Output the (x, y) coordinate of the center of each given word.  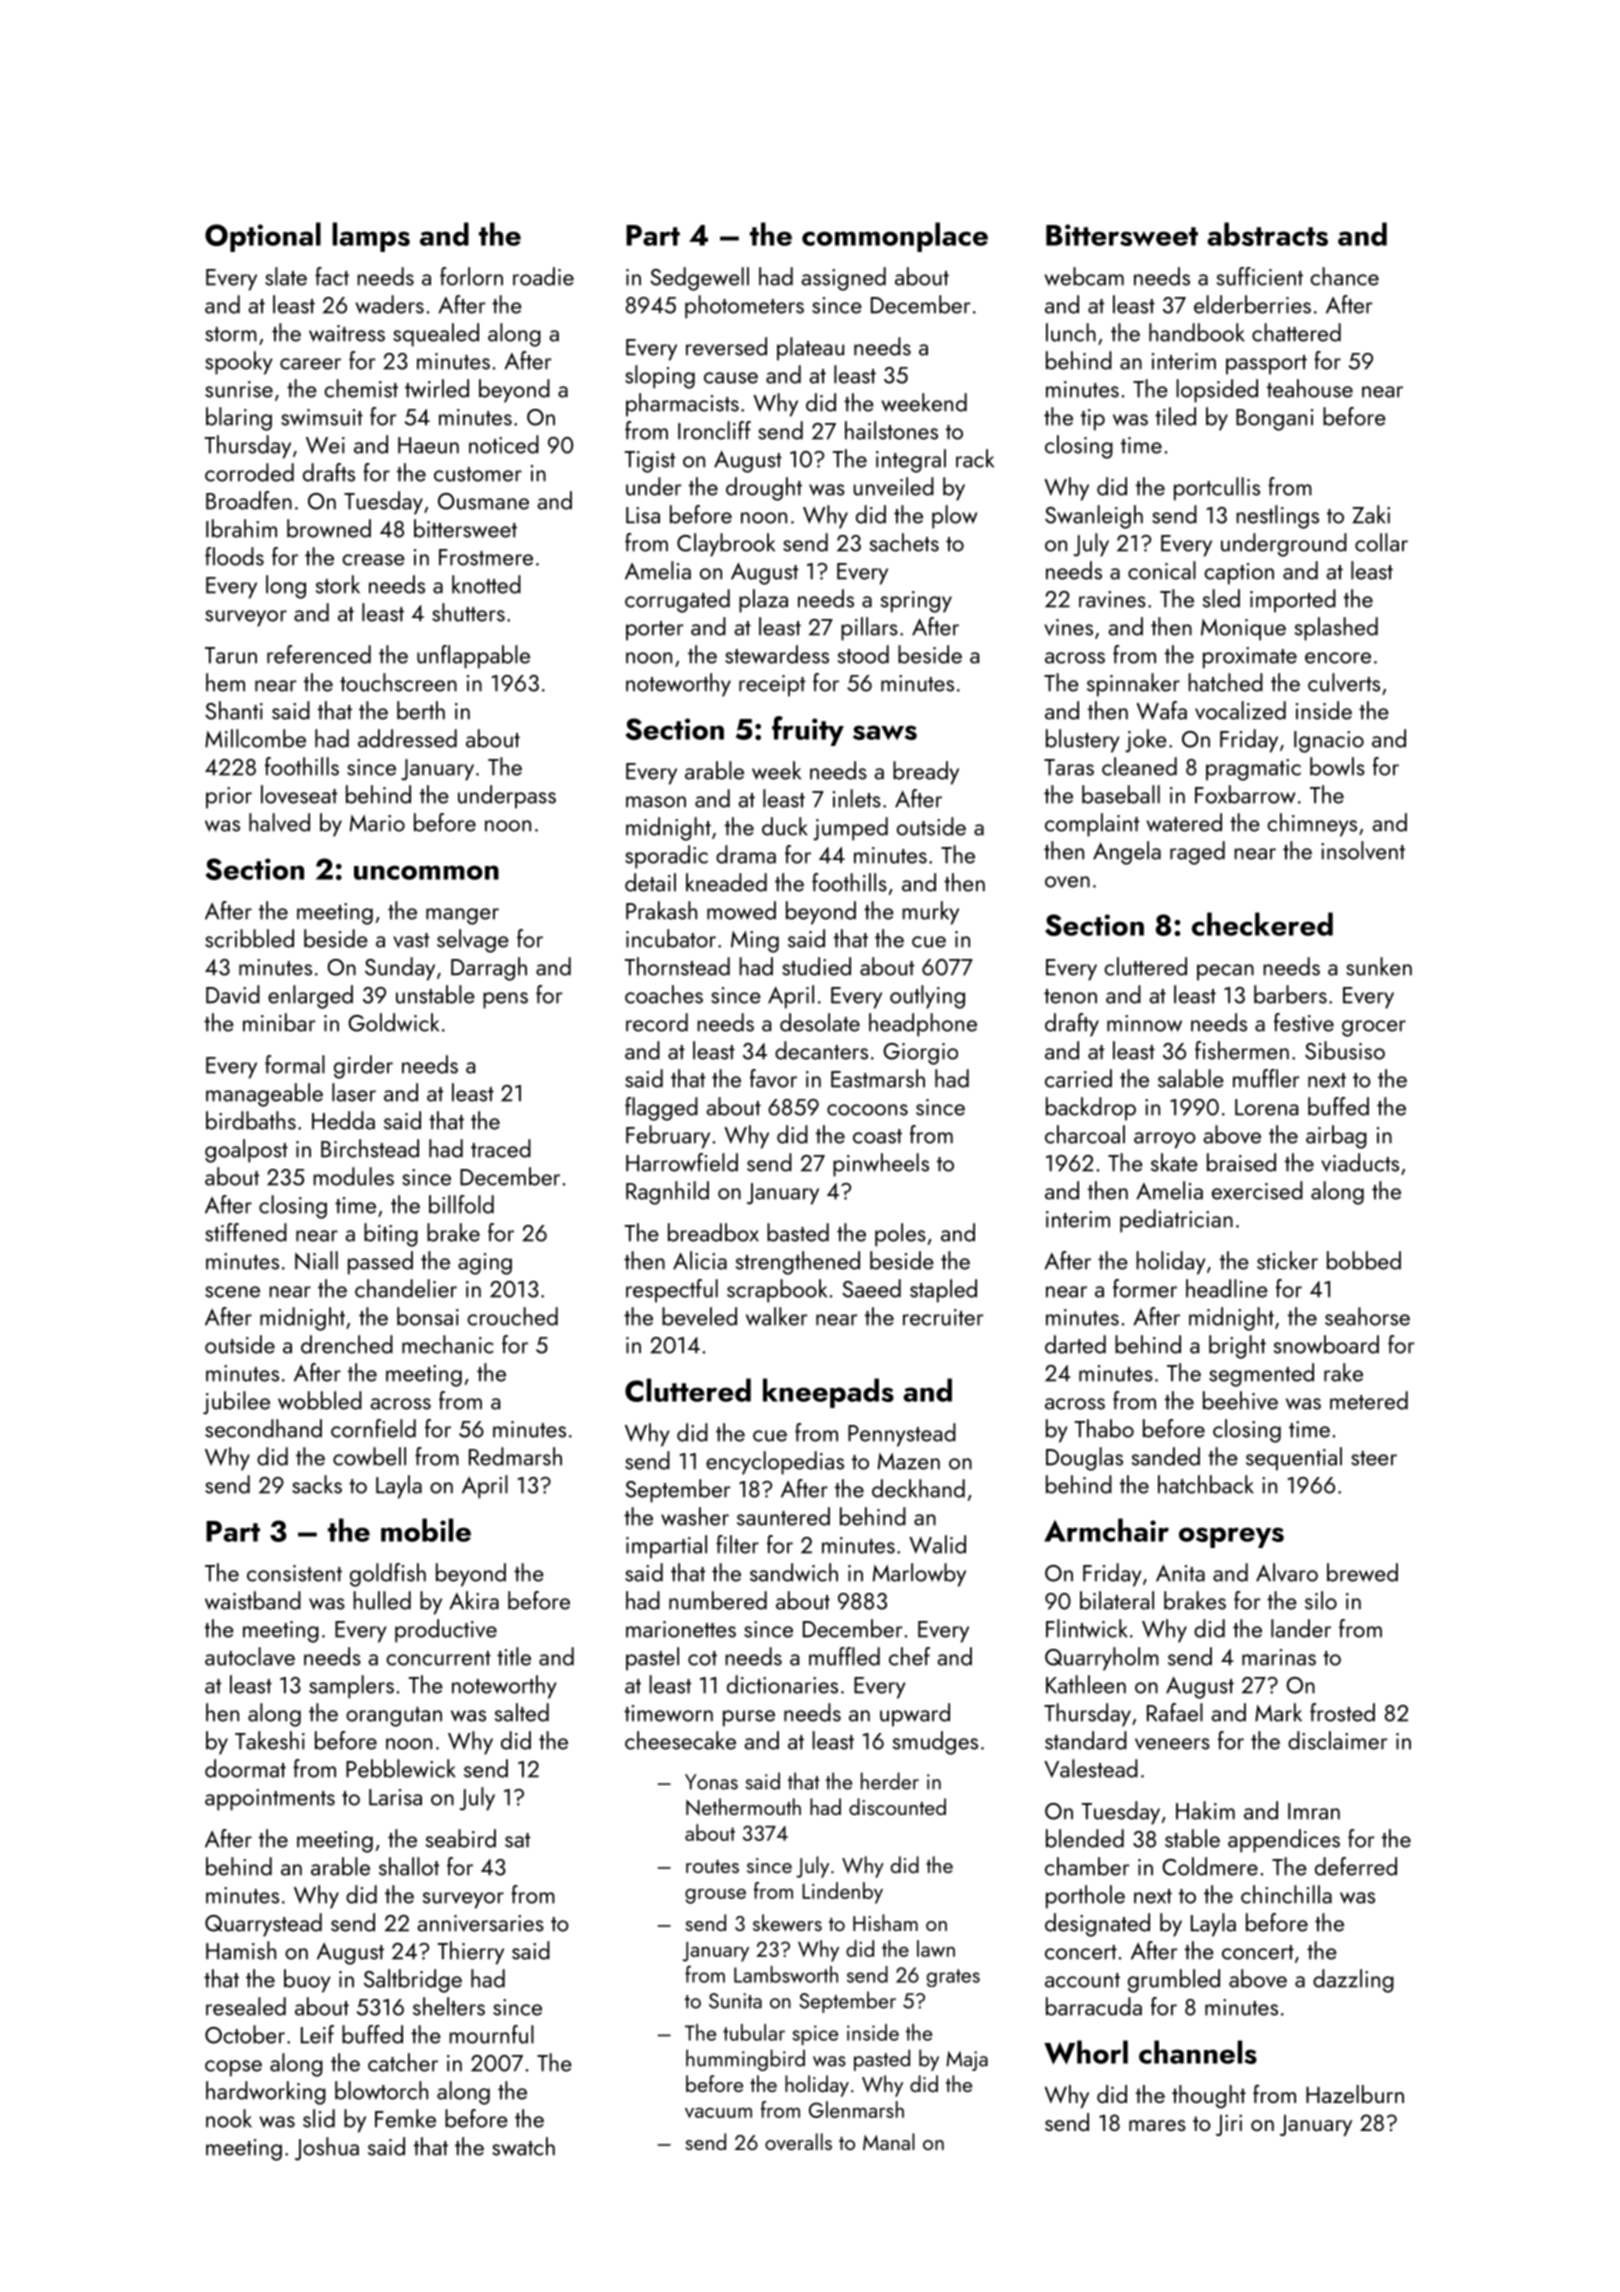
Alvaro (1287, 1572)
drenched (347, 1344)
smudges (935, 1743)
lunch (1071, 332)
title (514, 1656)
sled (1221, 598)
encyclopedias (775, 1463)
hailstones (891, 430)
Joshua (327, 2149)
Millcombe (255, 738)
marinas (1279, 1657)
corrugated (677, 601)
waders (389, 304)
